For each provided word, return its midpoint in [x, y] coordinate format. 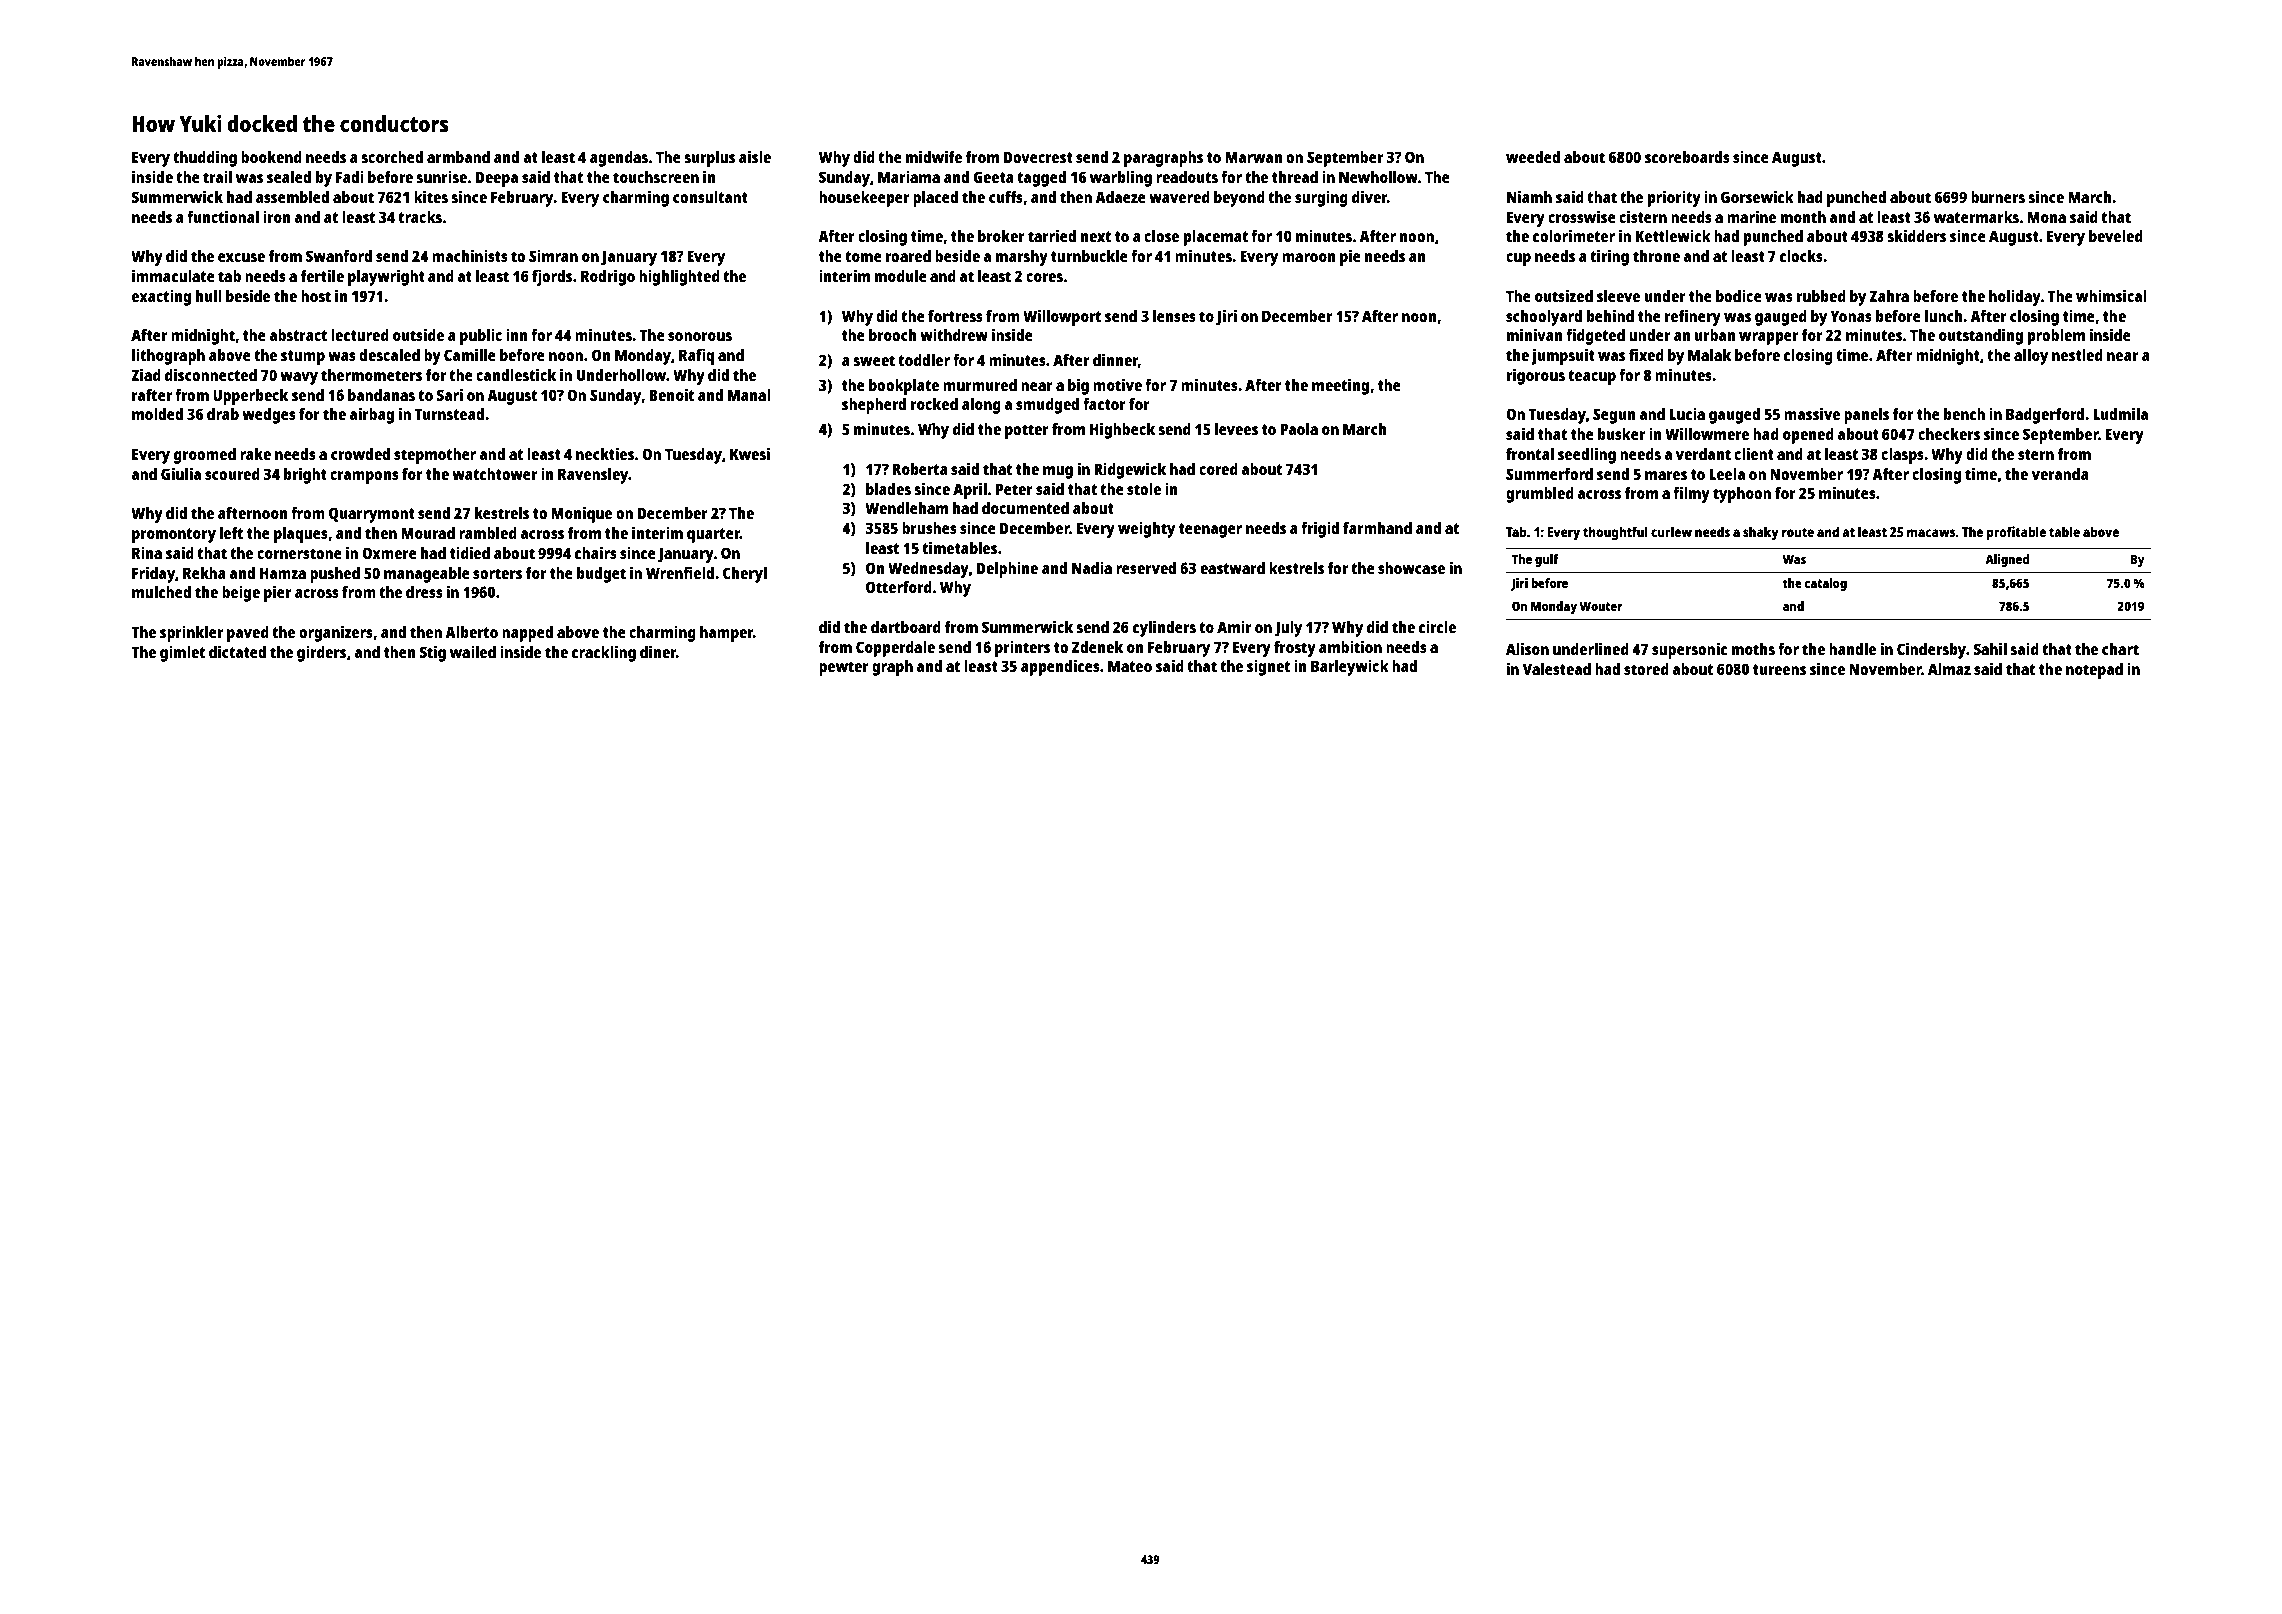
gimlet [182, 653]
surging [1321, 198]
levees [1236, 429]
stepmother [435, 456]
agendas [619, 159]
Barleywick [1350, 667]
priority [1674, 198]
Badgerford [2045, 416]
